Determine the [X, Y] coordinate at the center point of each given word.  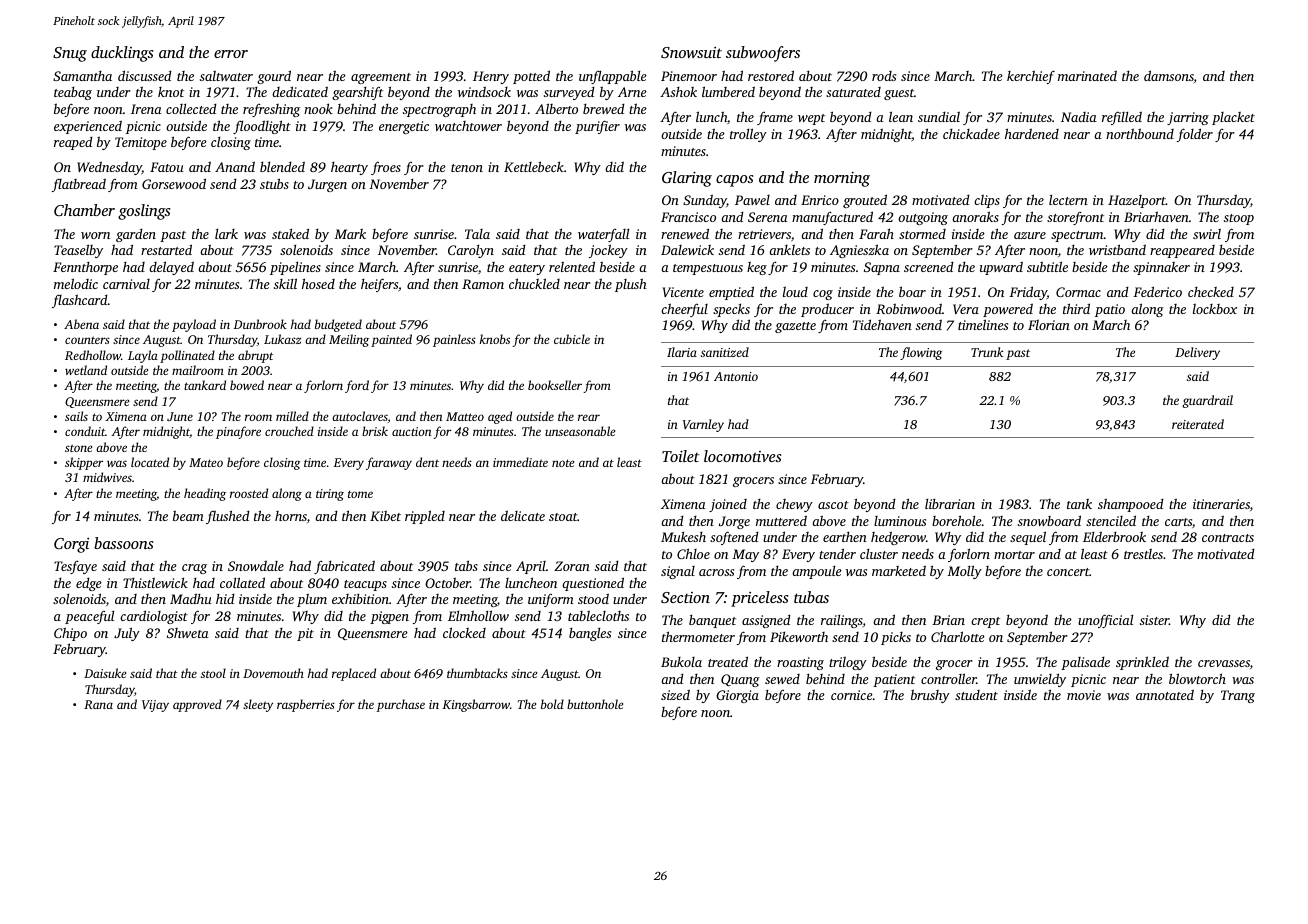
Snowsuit [691, 52]
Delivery [1197, 353]
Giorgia [737, 696]
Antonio [736, 376]
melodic [76, 283]
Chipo [70, 634]
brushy [930, 696]
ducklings [122, 54]
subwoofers [763, 54]
